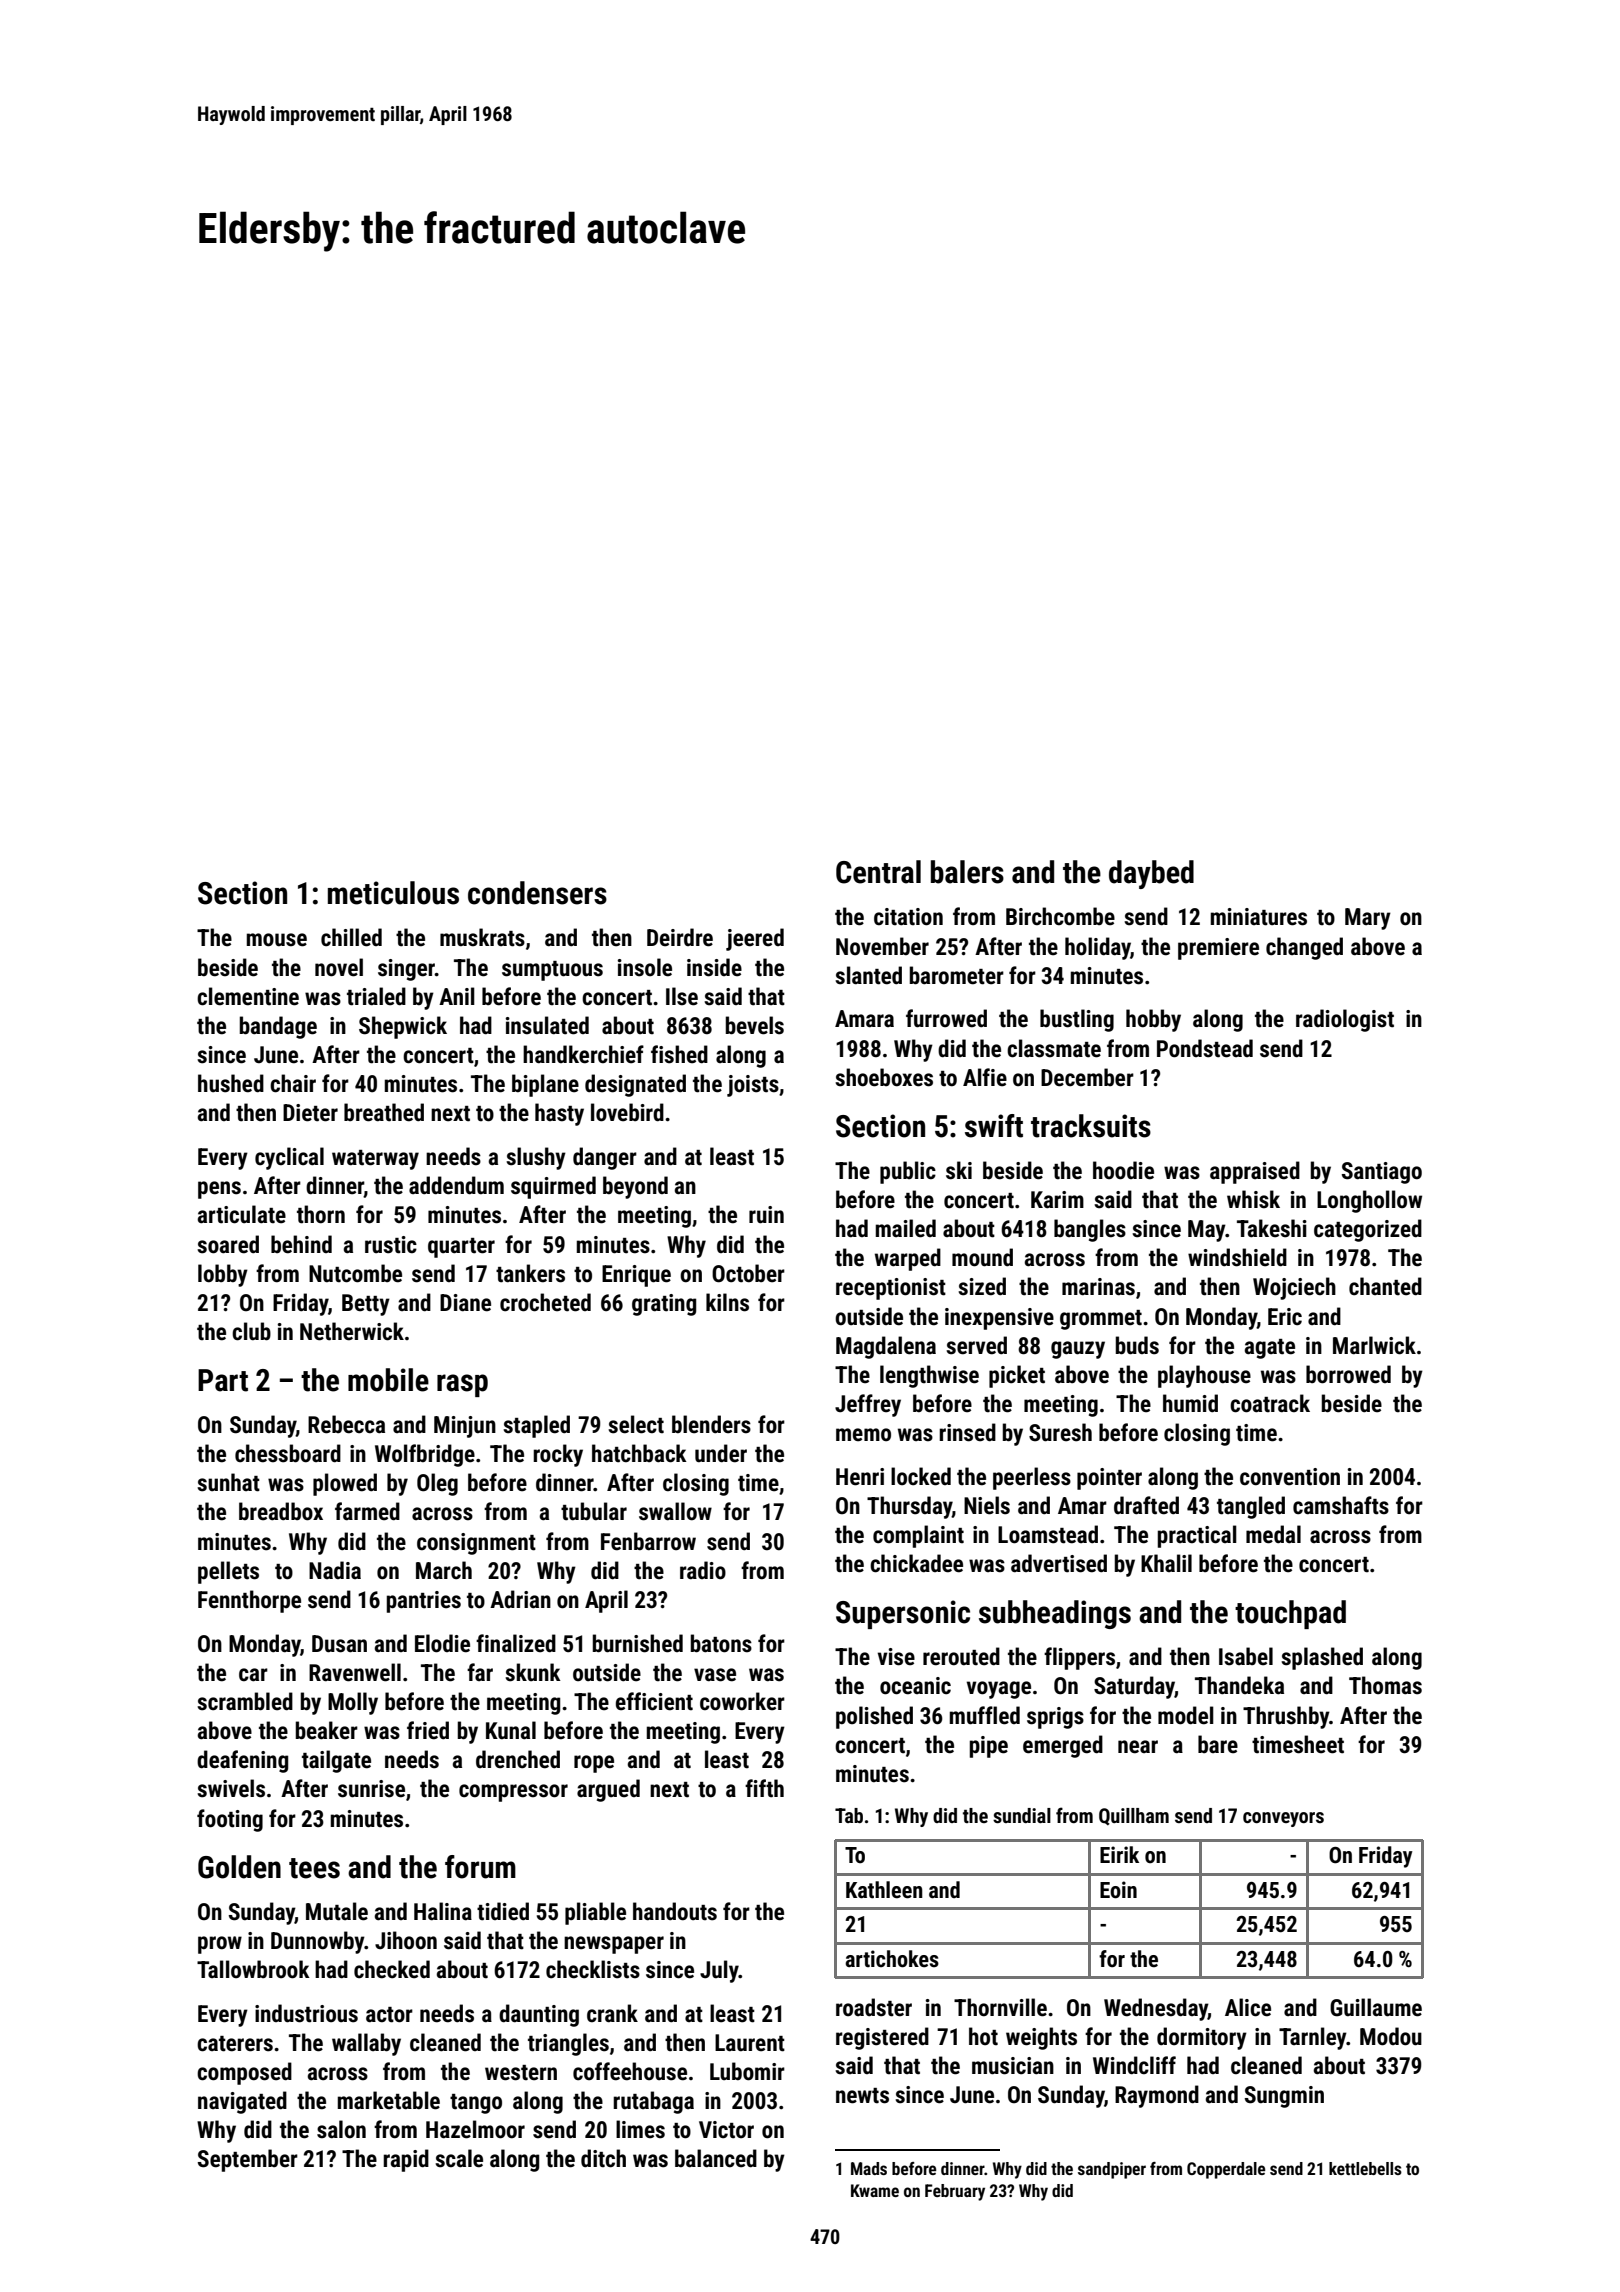 The height and width of the document is (2292, 1620). Describe the element at coordinates (1341, 1505) in the document. I see `camshafts` at that location.
